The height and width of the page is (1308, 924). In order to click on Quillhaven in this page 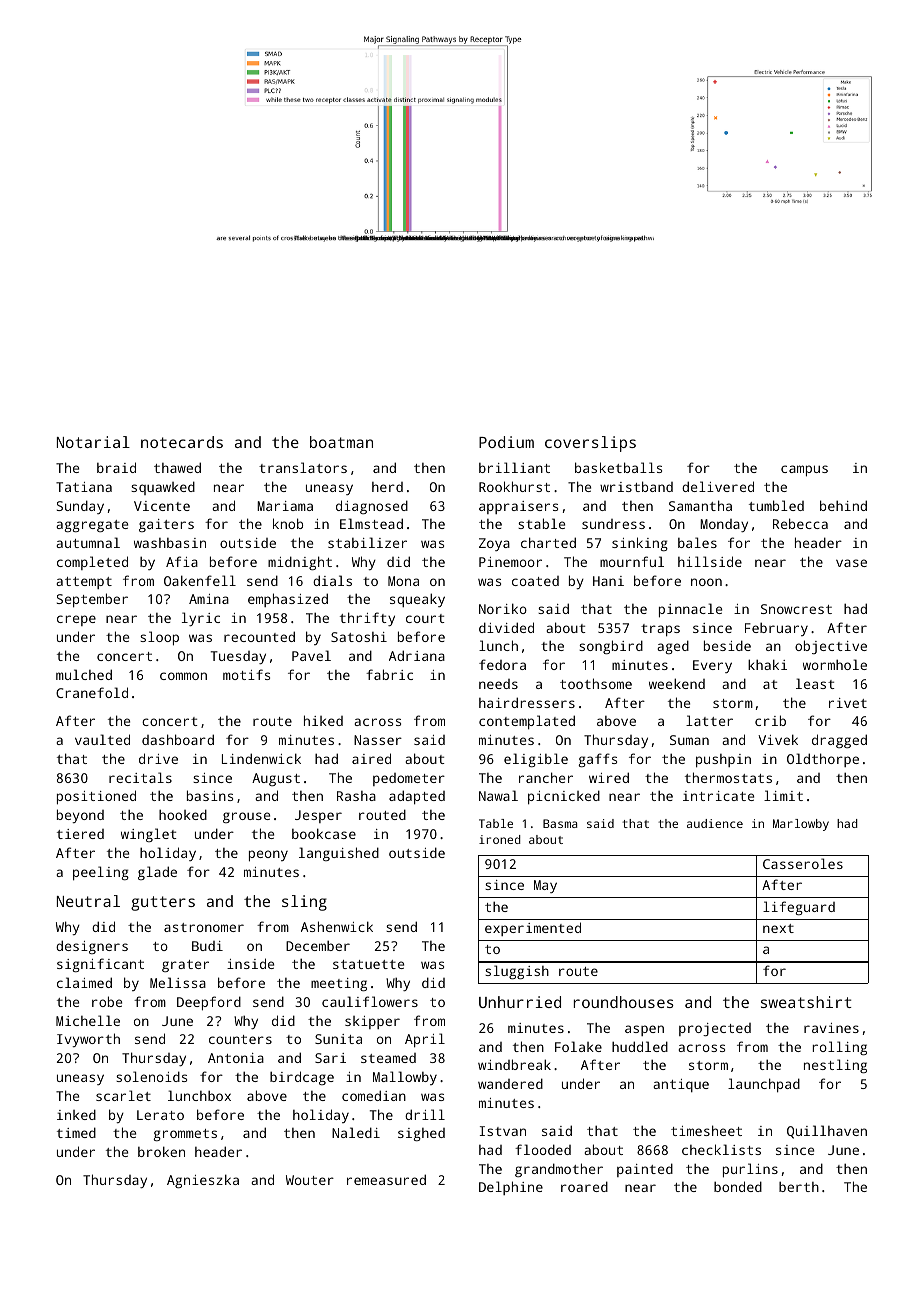, I will do `click(827, 1132)`.
